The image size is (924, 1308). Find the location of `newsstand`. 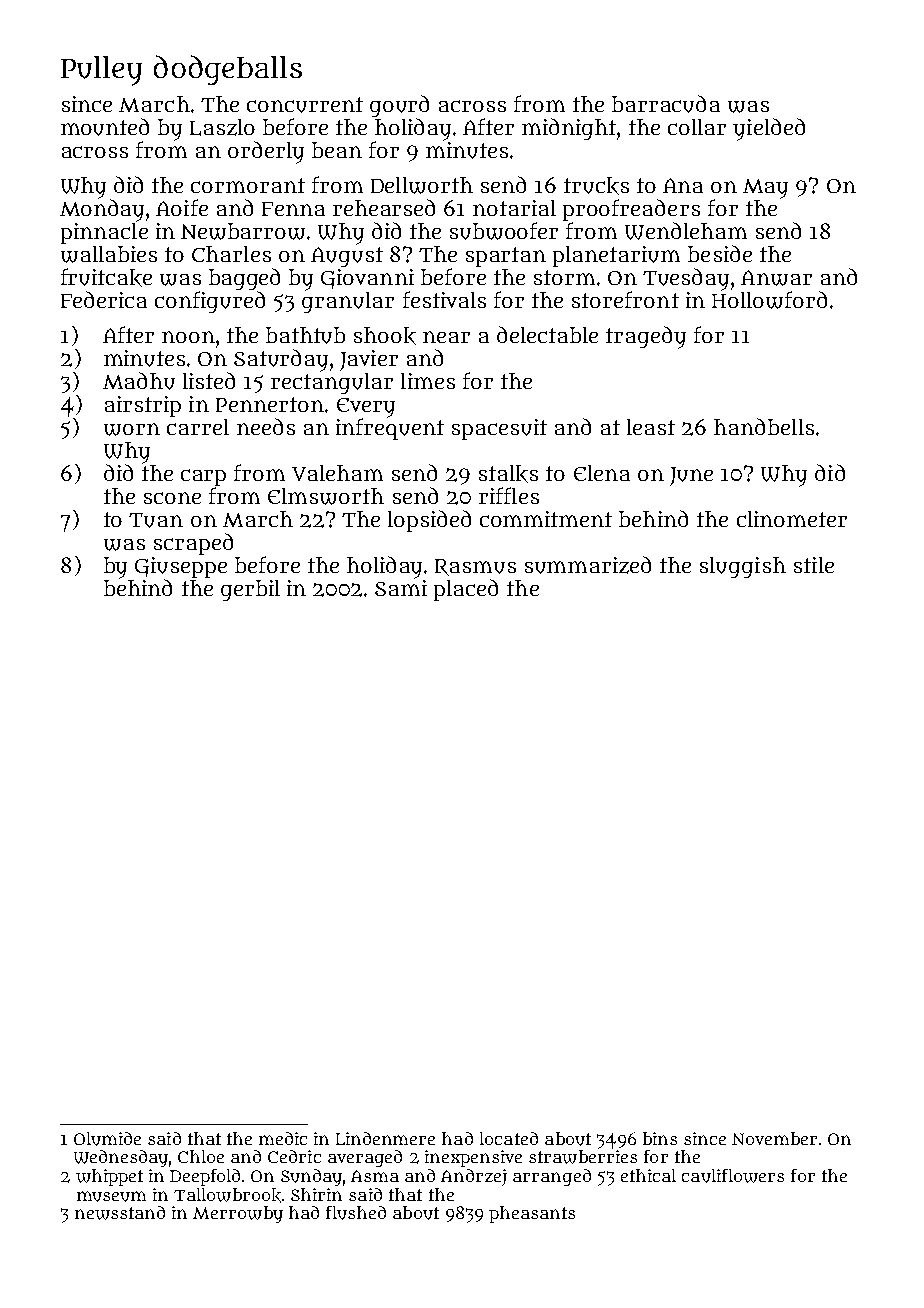

newsstand is located at coordinates (120, 1213).
